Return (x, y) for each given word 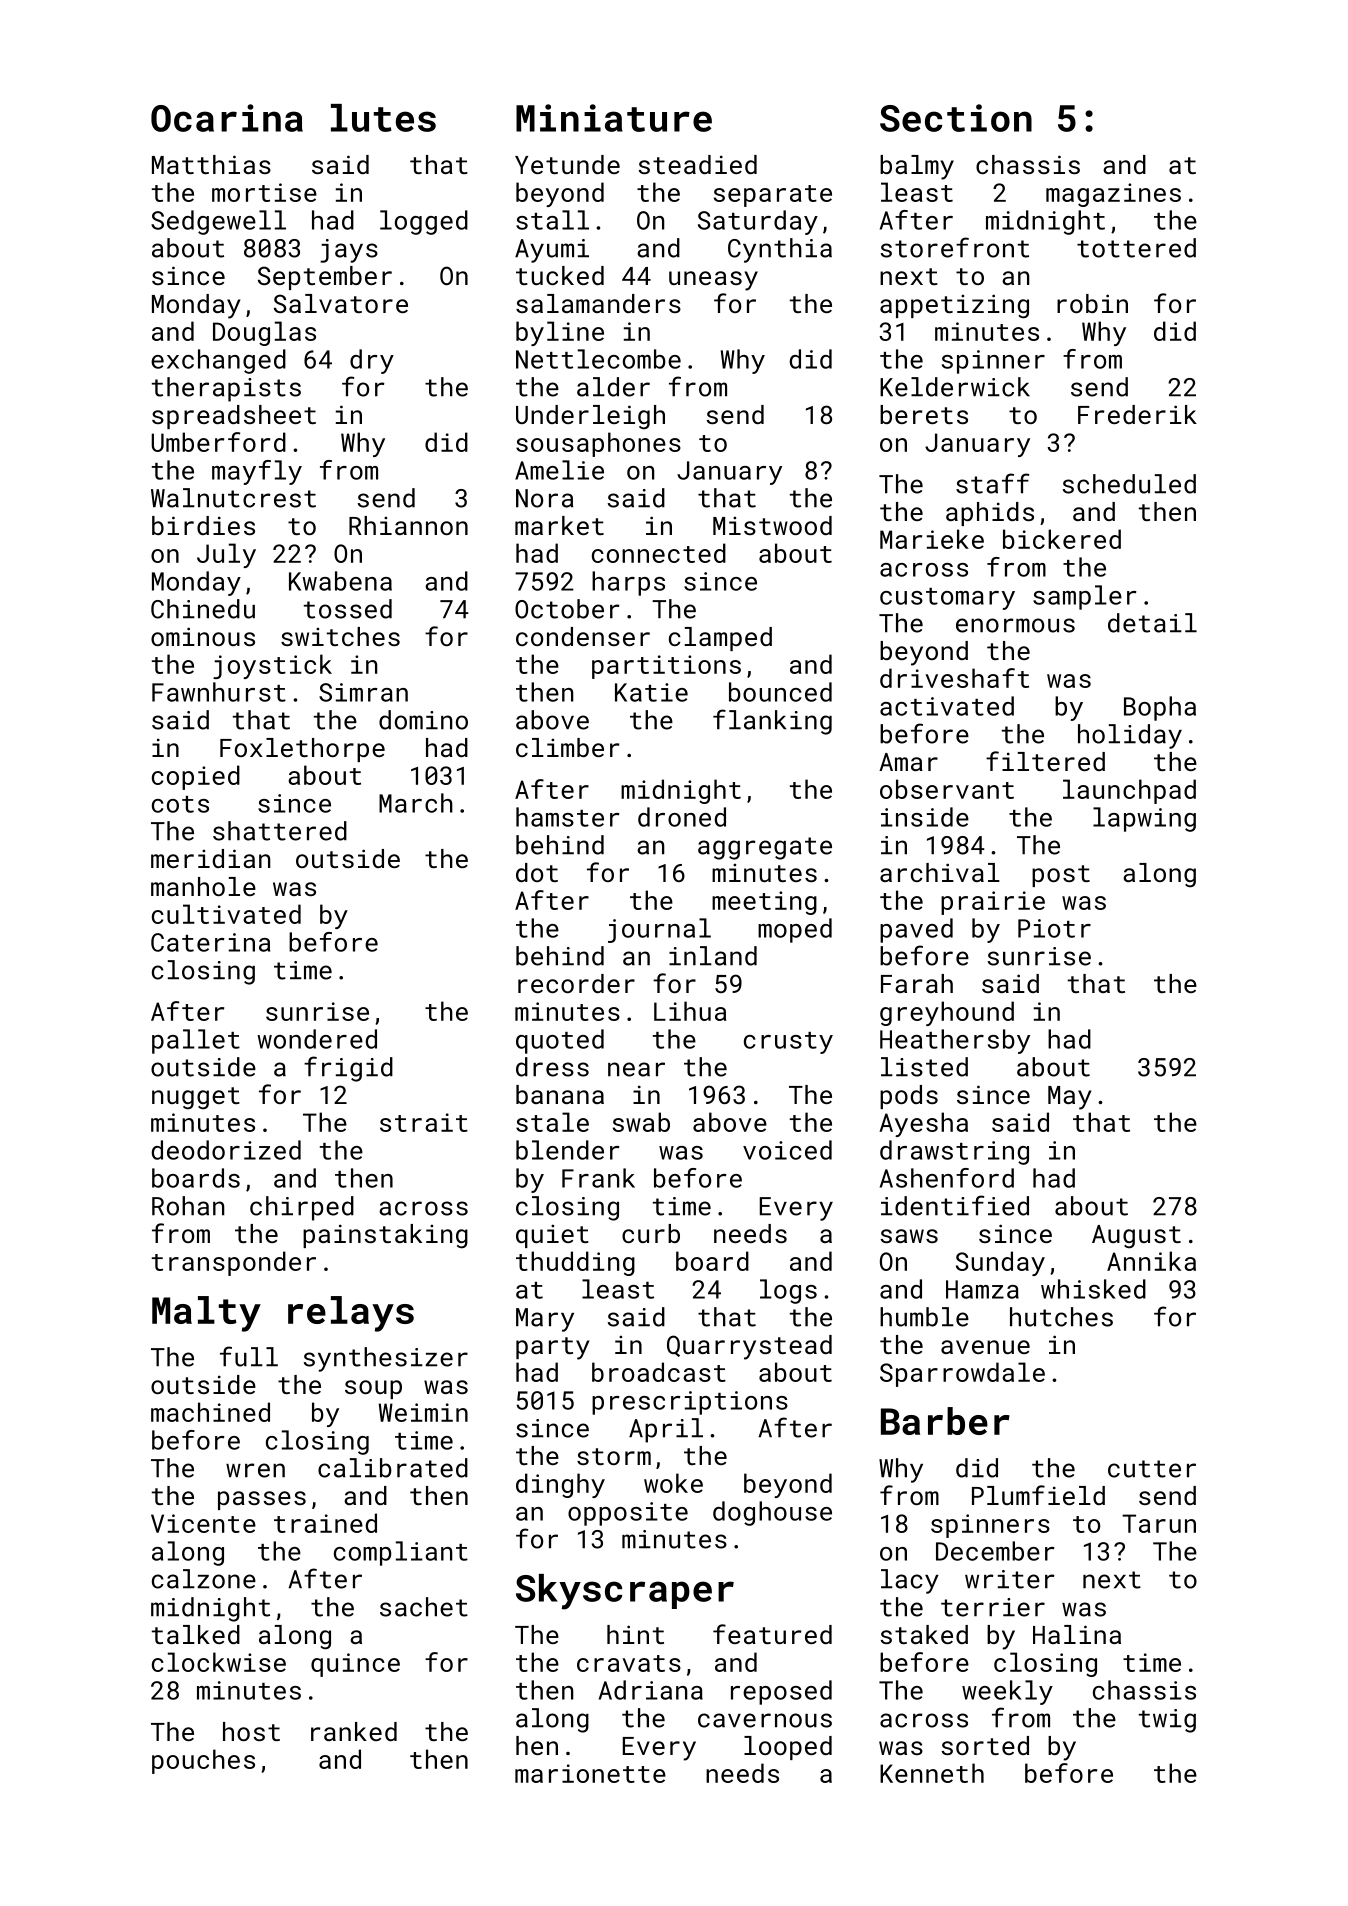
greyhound (947, 1013)
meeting (764, 903)
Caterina (210, 942)
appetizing (954, 306)
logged (424, 222)
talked (196, 1634)
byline (560, 333)
